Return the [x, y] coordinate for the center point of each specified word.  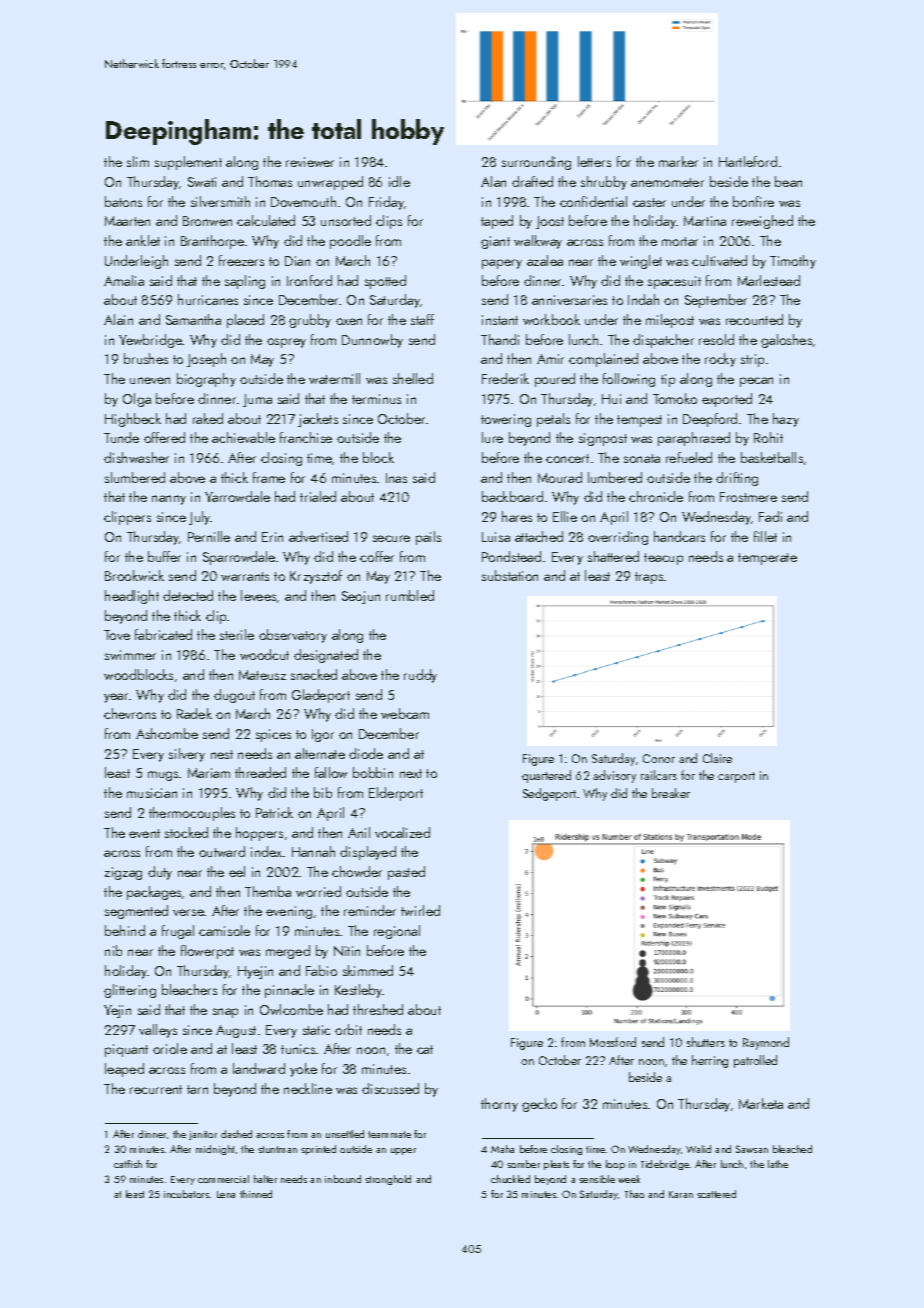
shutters [706, 1042]
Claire [717, 758]
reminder [370, 910]
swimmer [130, 655]
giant [495, 242]
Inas [396, 478]
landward [259, 1068]
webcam [405, 713]
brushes [146, 358]
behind [125, 930]
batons [123, 201]
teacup [663, 559]
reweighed [762, 222]
